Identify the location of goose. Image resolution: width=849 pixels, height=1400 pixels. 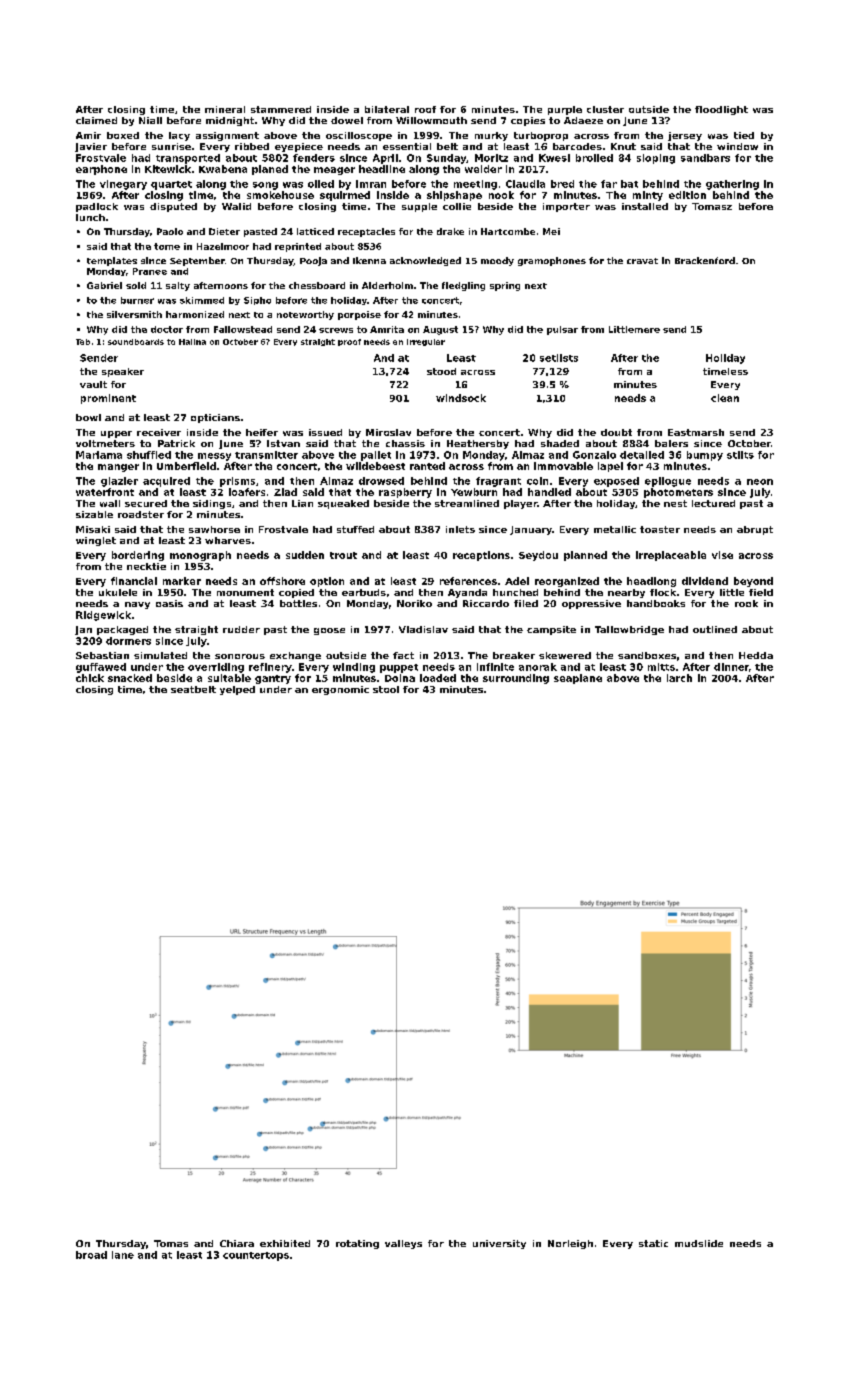
(329, 631).
